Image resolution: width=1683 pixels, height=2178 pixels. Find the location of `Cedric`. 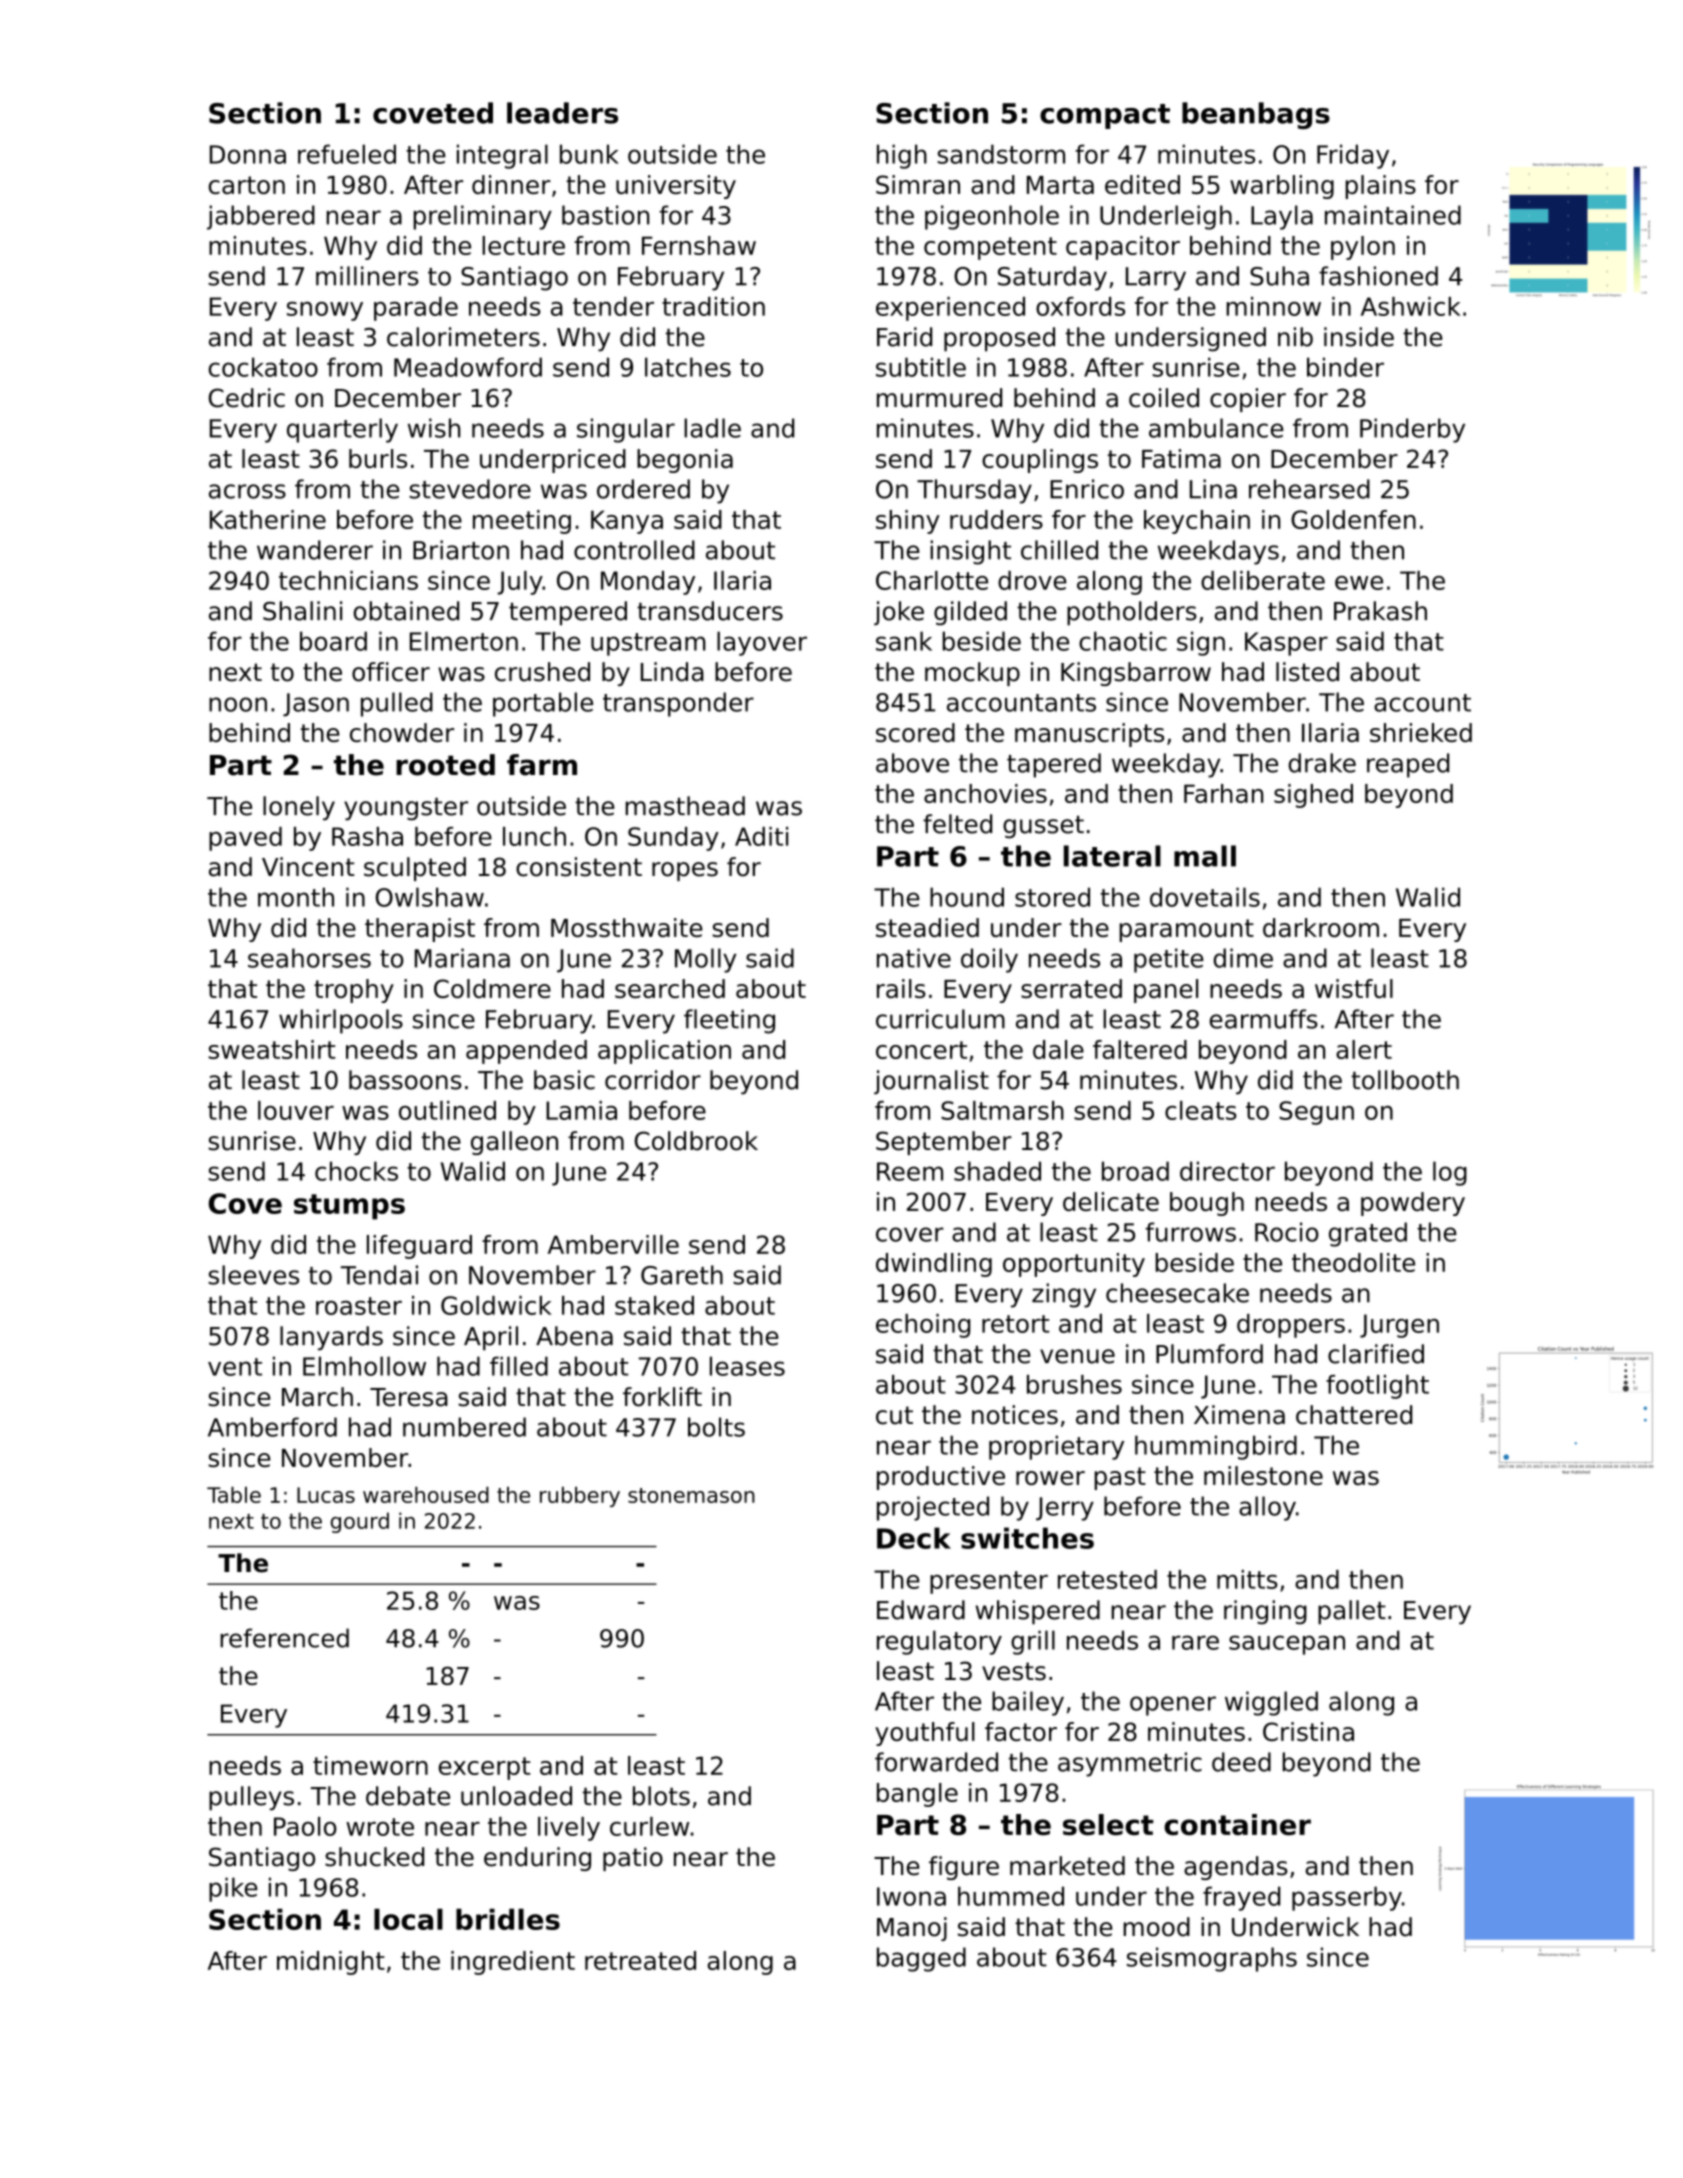

Cedric is located at coordinates (247, 398).
